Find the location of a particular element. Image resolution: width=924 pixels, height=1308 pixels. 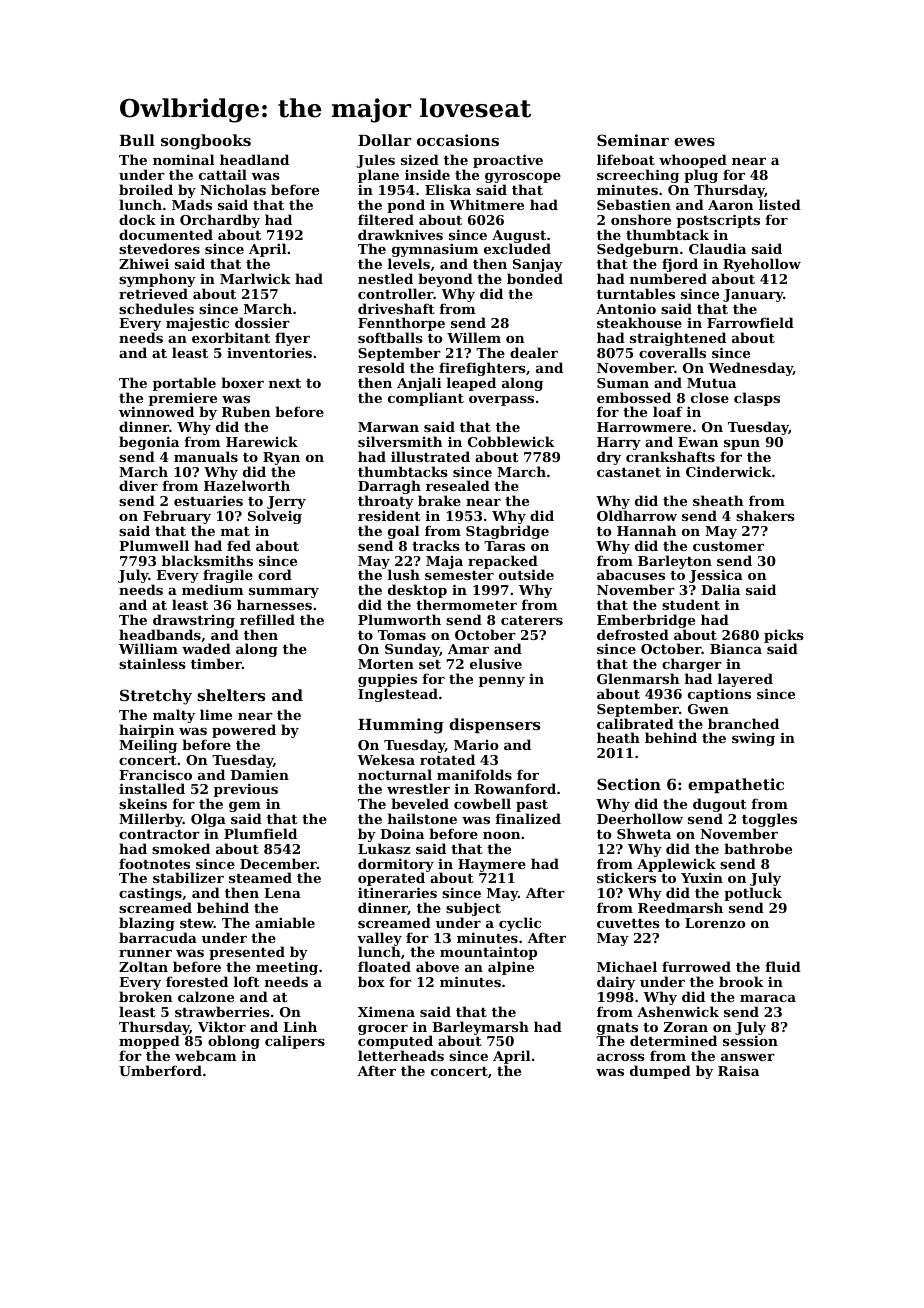

dumped is located at coordinates (660, 1072).
